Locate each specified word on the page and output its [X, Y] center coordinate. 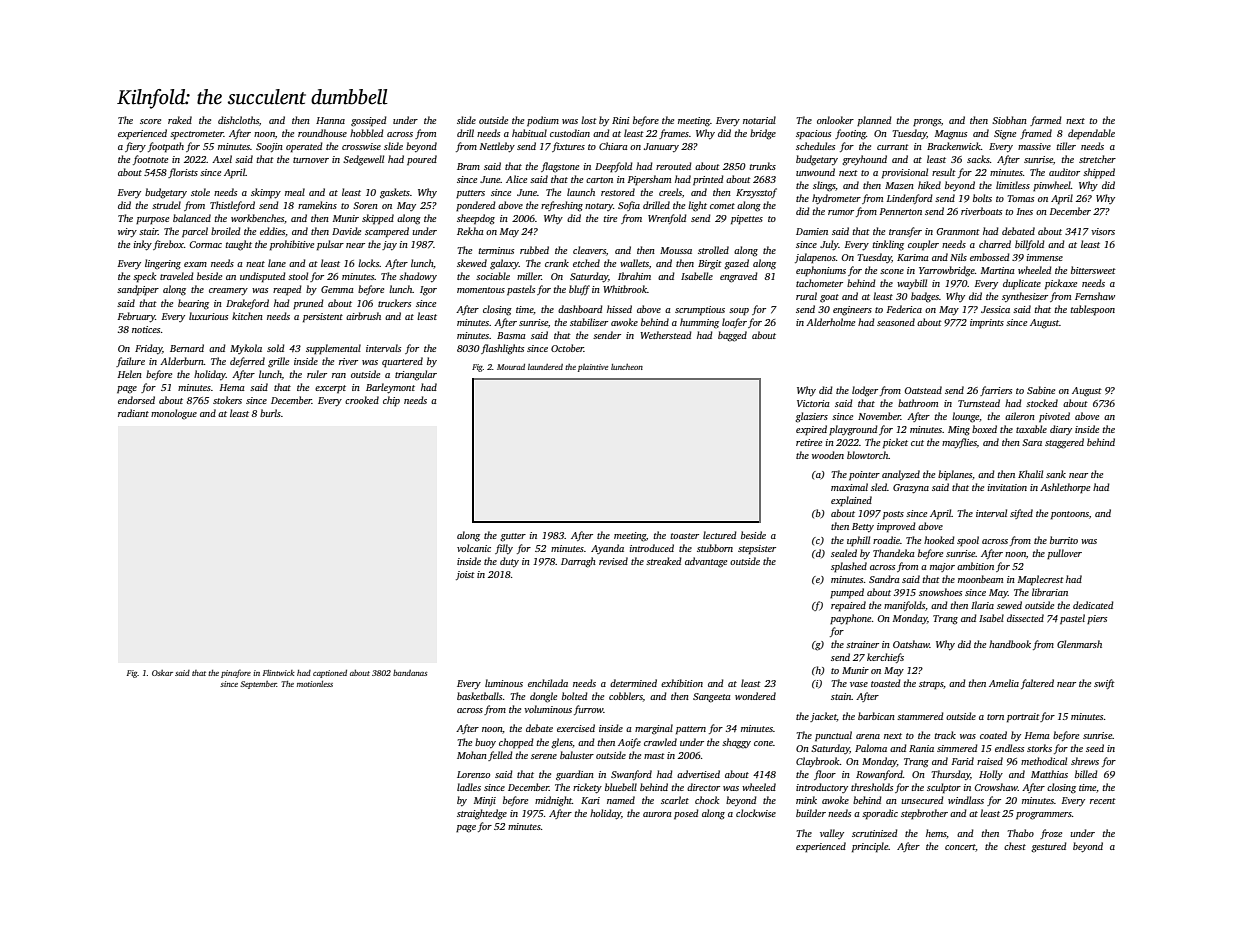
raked [180, 120]
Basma [511, 335]
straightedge [482, 814]
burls [270, 413]
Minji [485, 801]
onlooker [835, 120]
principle [870, 847]
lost [589, 120]
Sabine [1041, 390]
